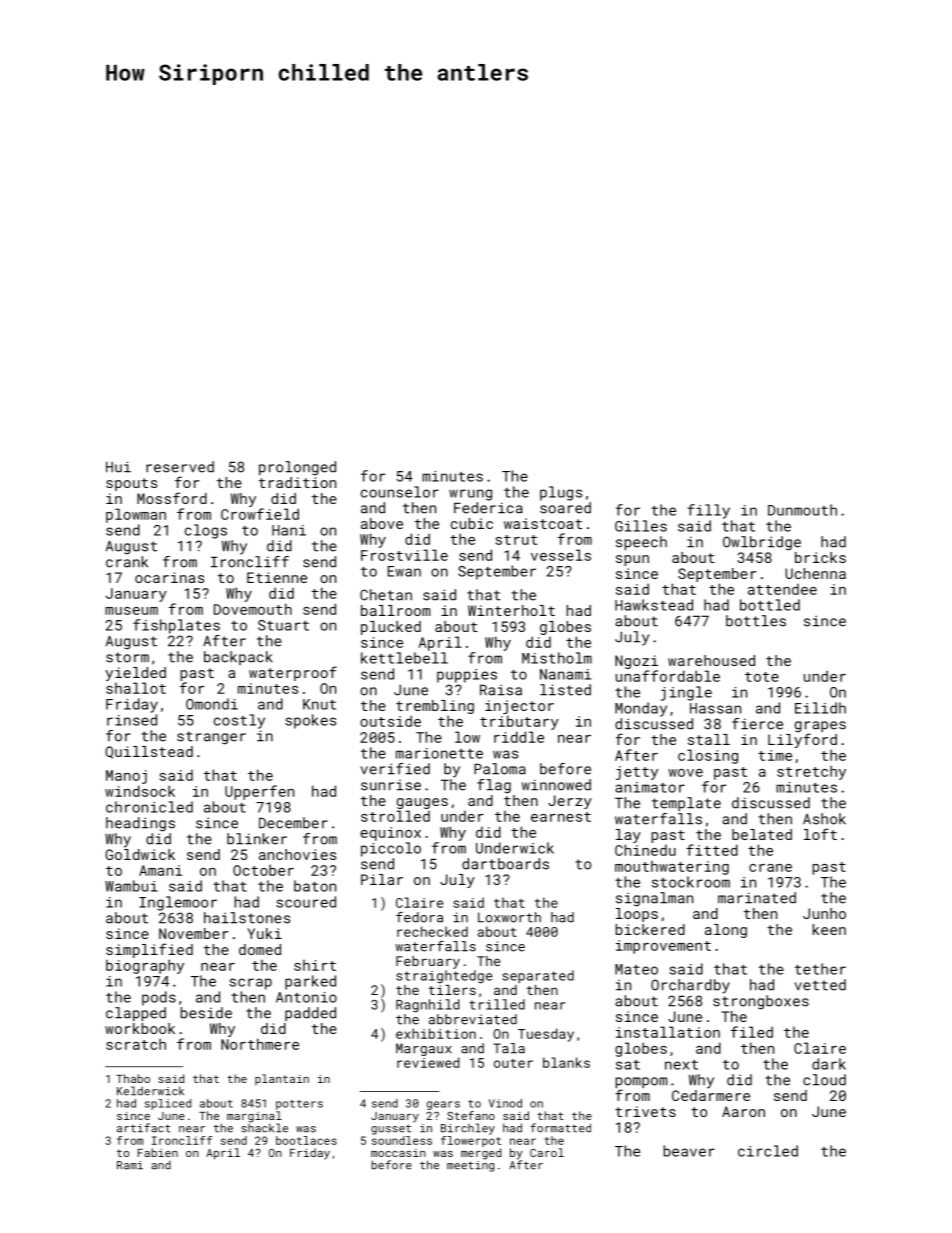 This document has height=1233, width=952. Describe the element at coordinates (519, 722) in the document. I see `tributary` at that location.
